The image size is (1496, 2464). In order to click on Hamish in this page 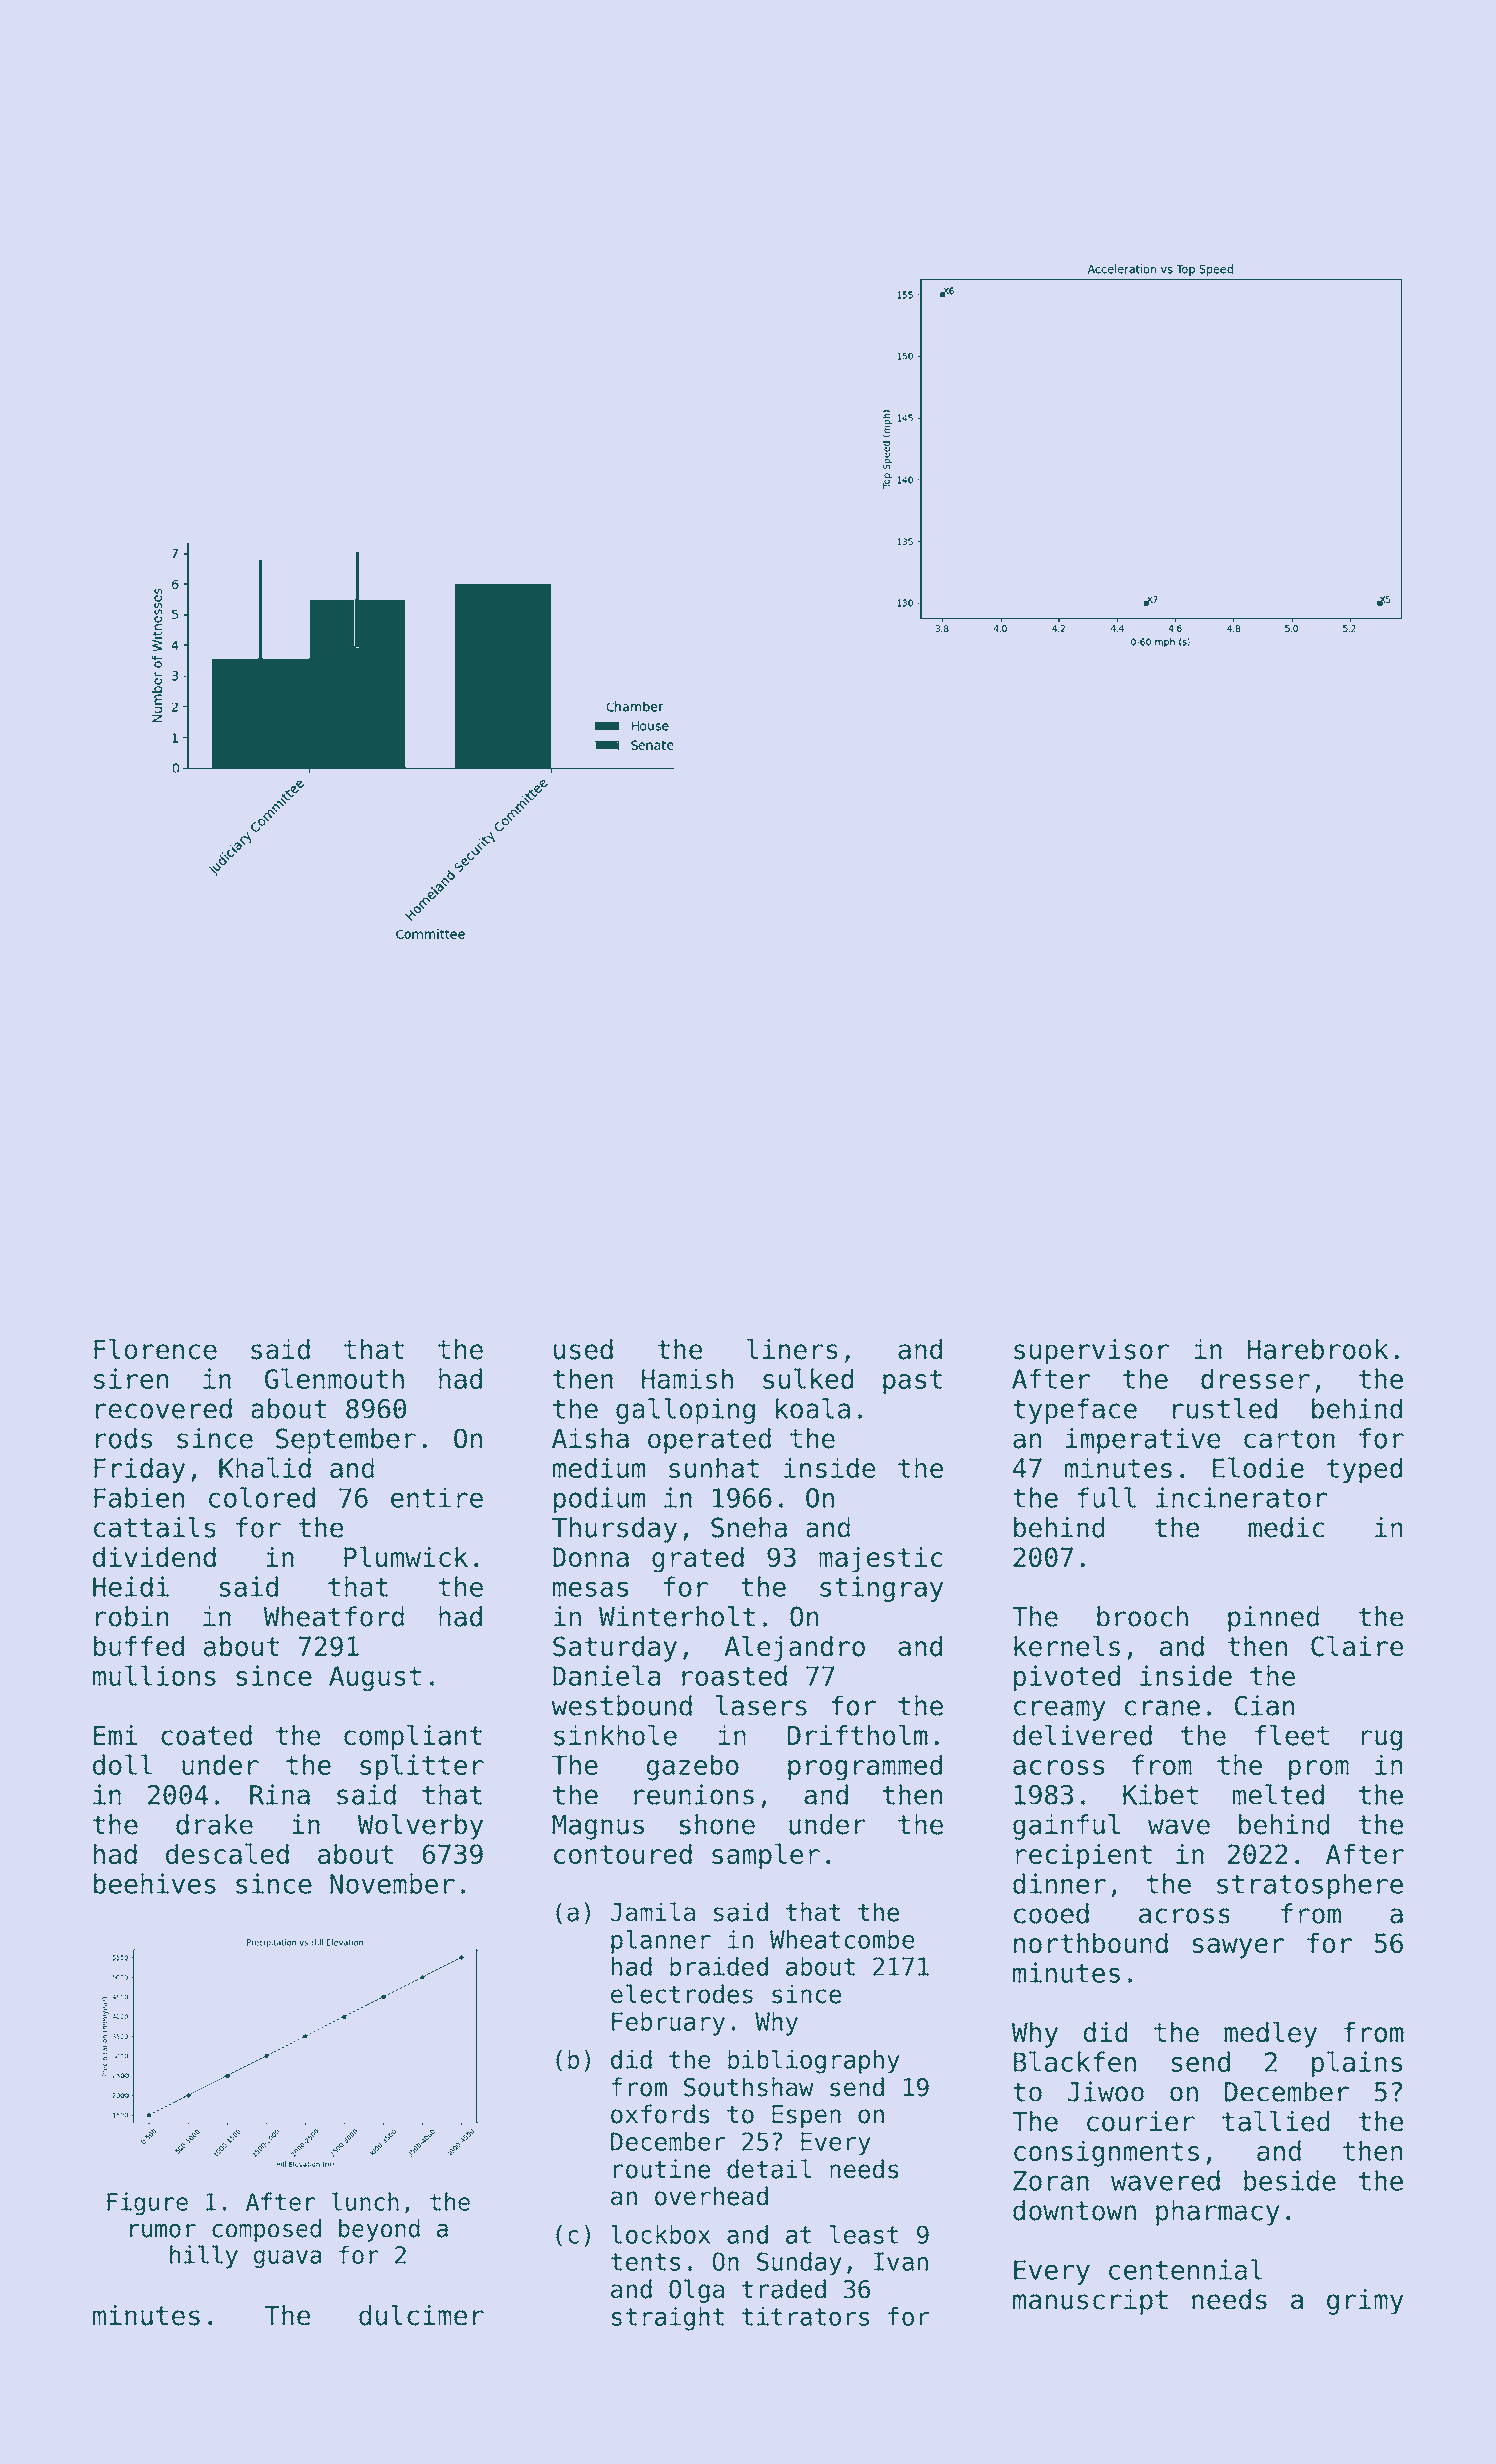, I will do `click(687, 1378)`.
